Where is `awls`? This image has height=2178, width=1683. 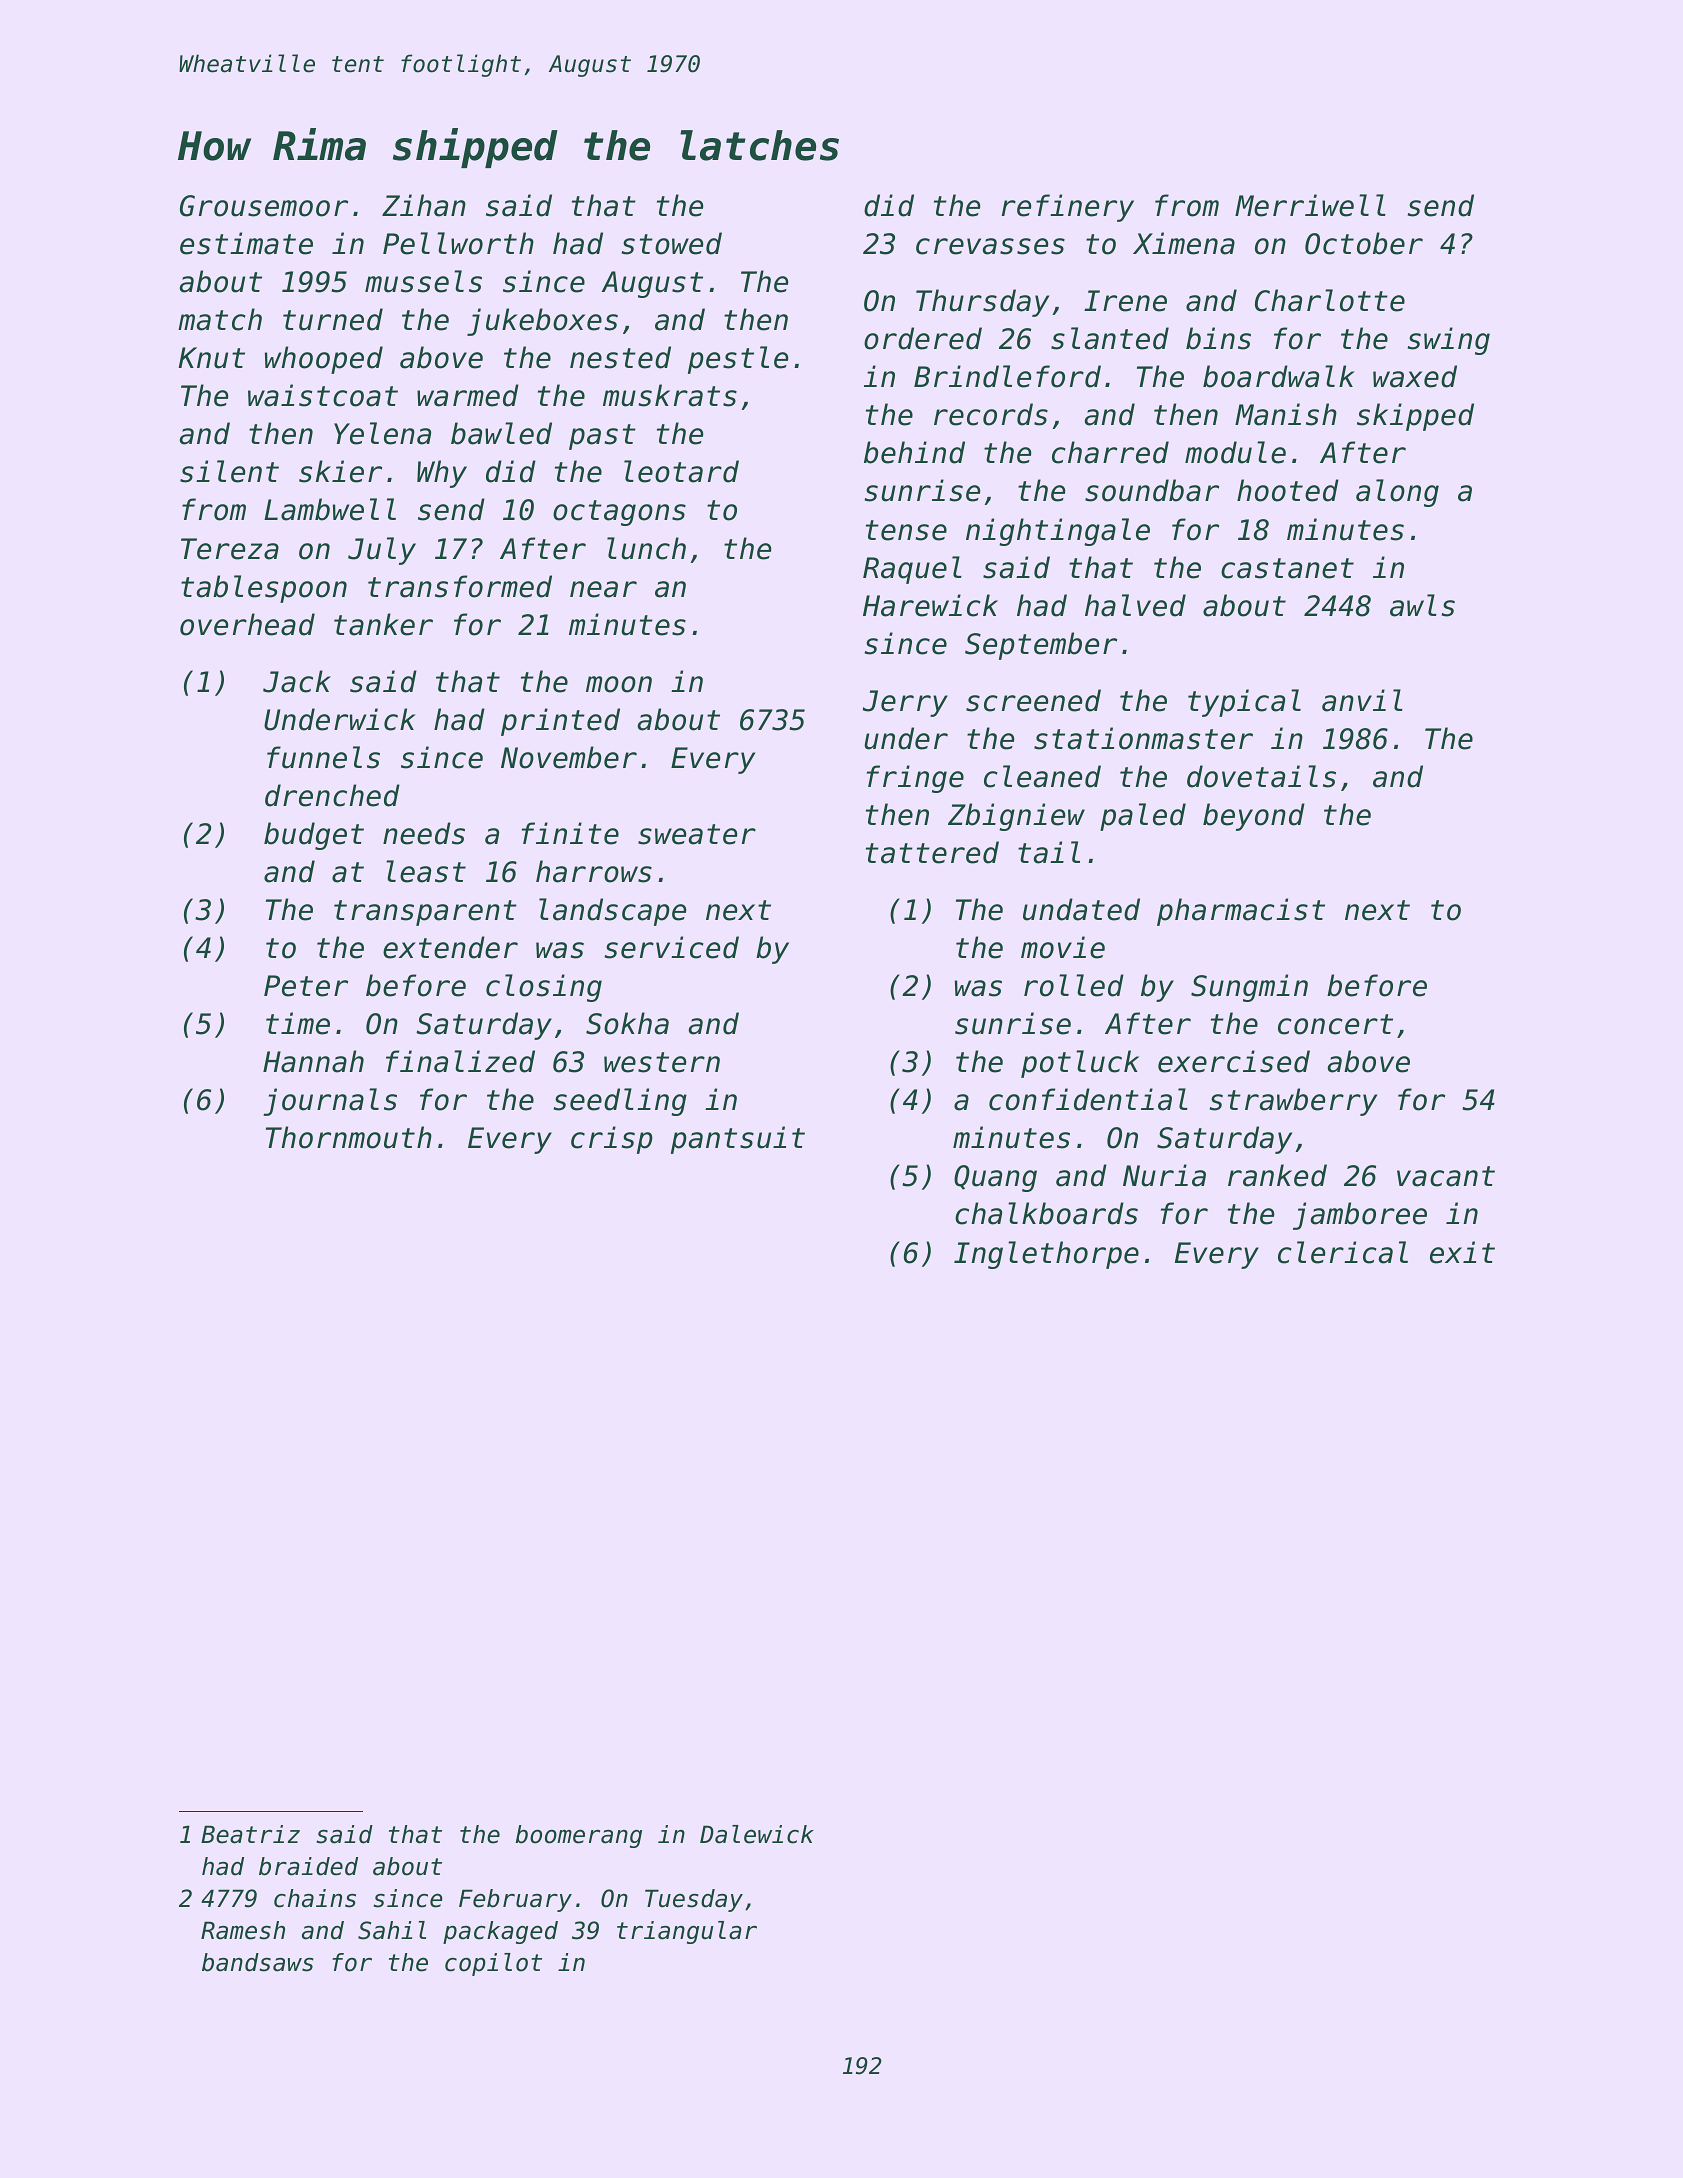 awls is located at coordinates (1422, 605).
